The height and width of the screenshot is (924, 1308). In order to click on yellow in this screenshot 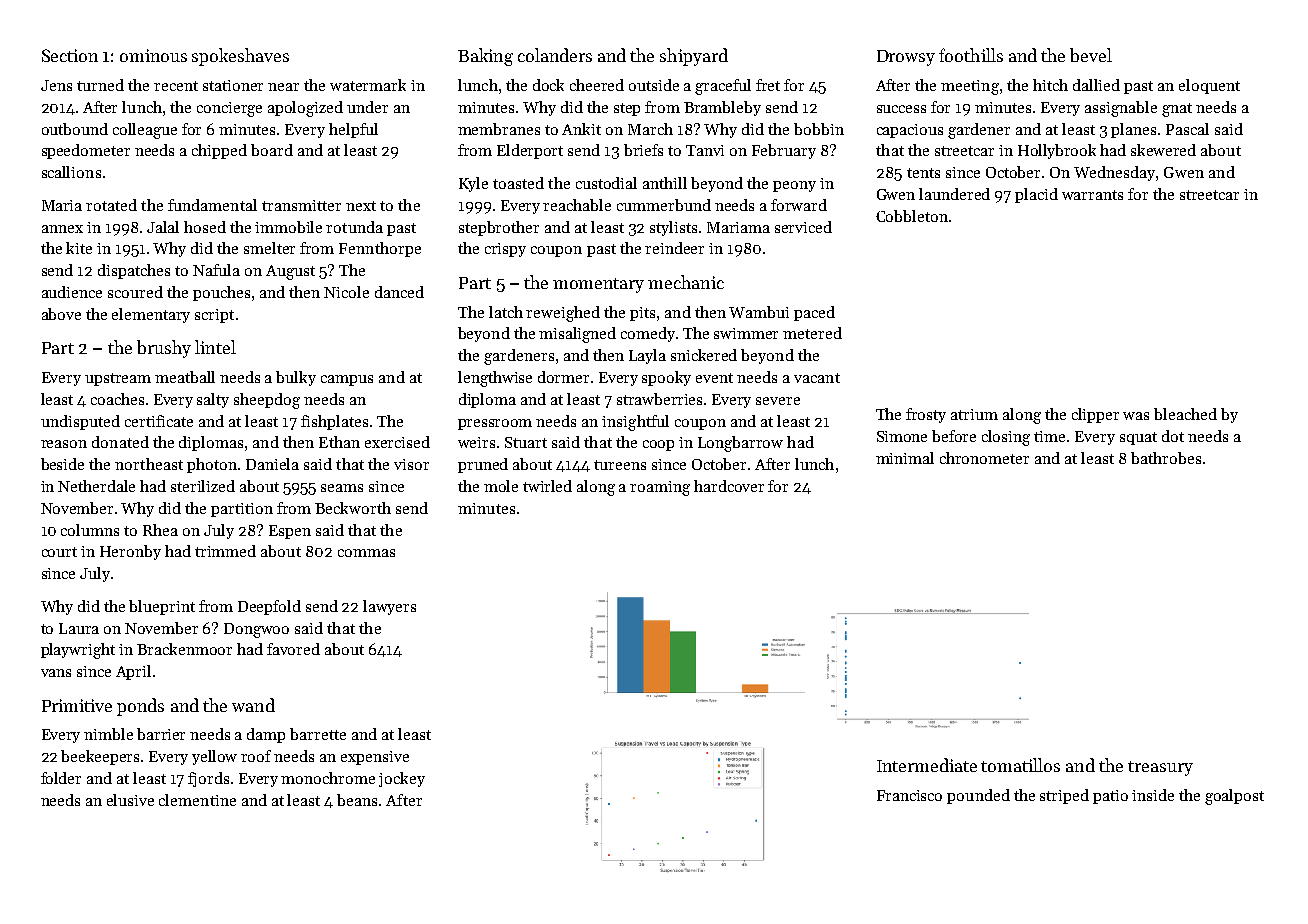, I will do `click(214, 757)`.
